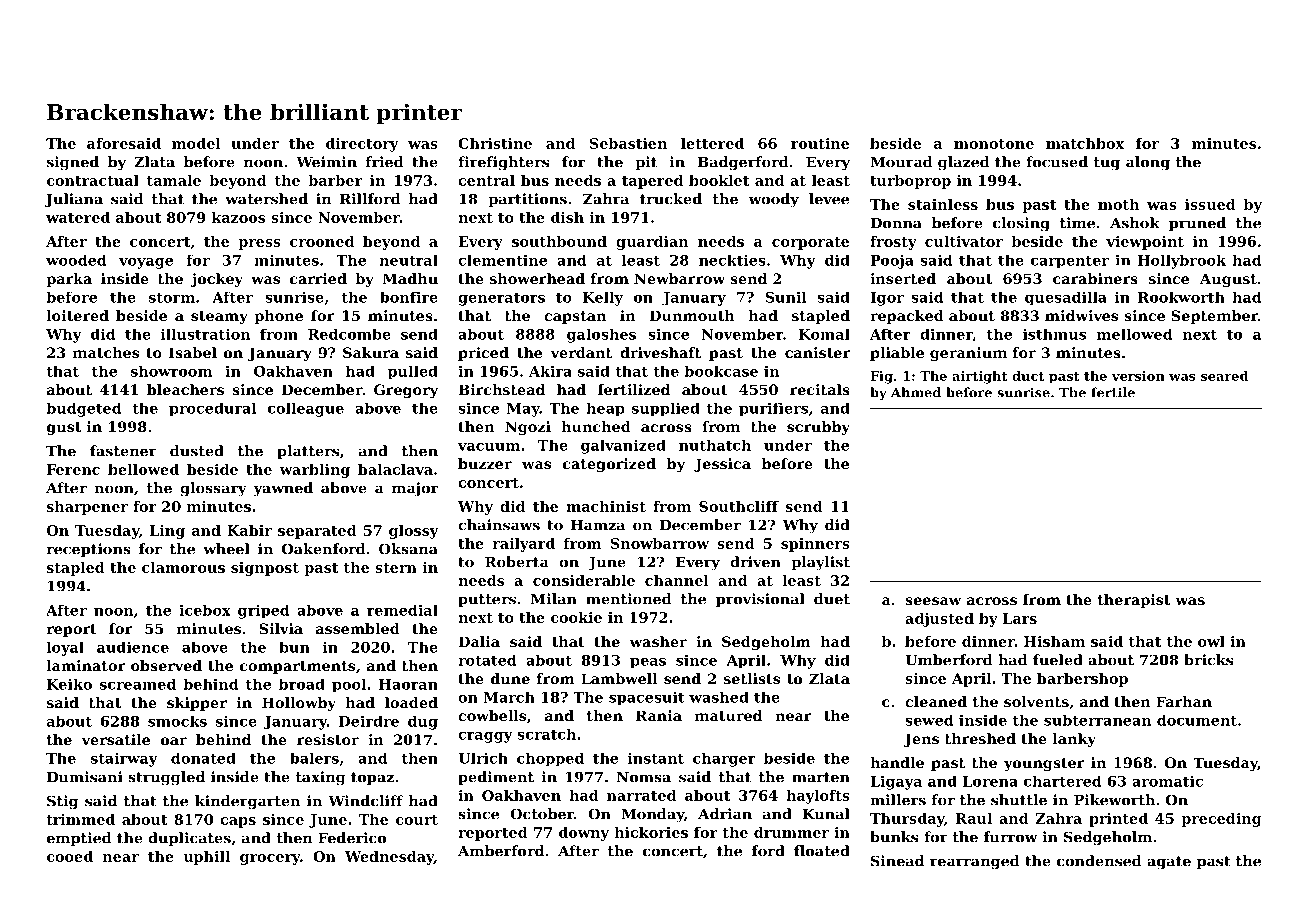 The width and height of the screenshot is (1308, 924). What do you see at coordinates (820, 563) in the screenshot?
I see `playlist` at bounding box center [820, 563].
